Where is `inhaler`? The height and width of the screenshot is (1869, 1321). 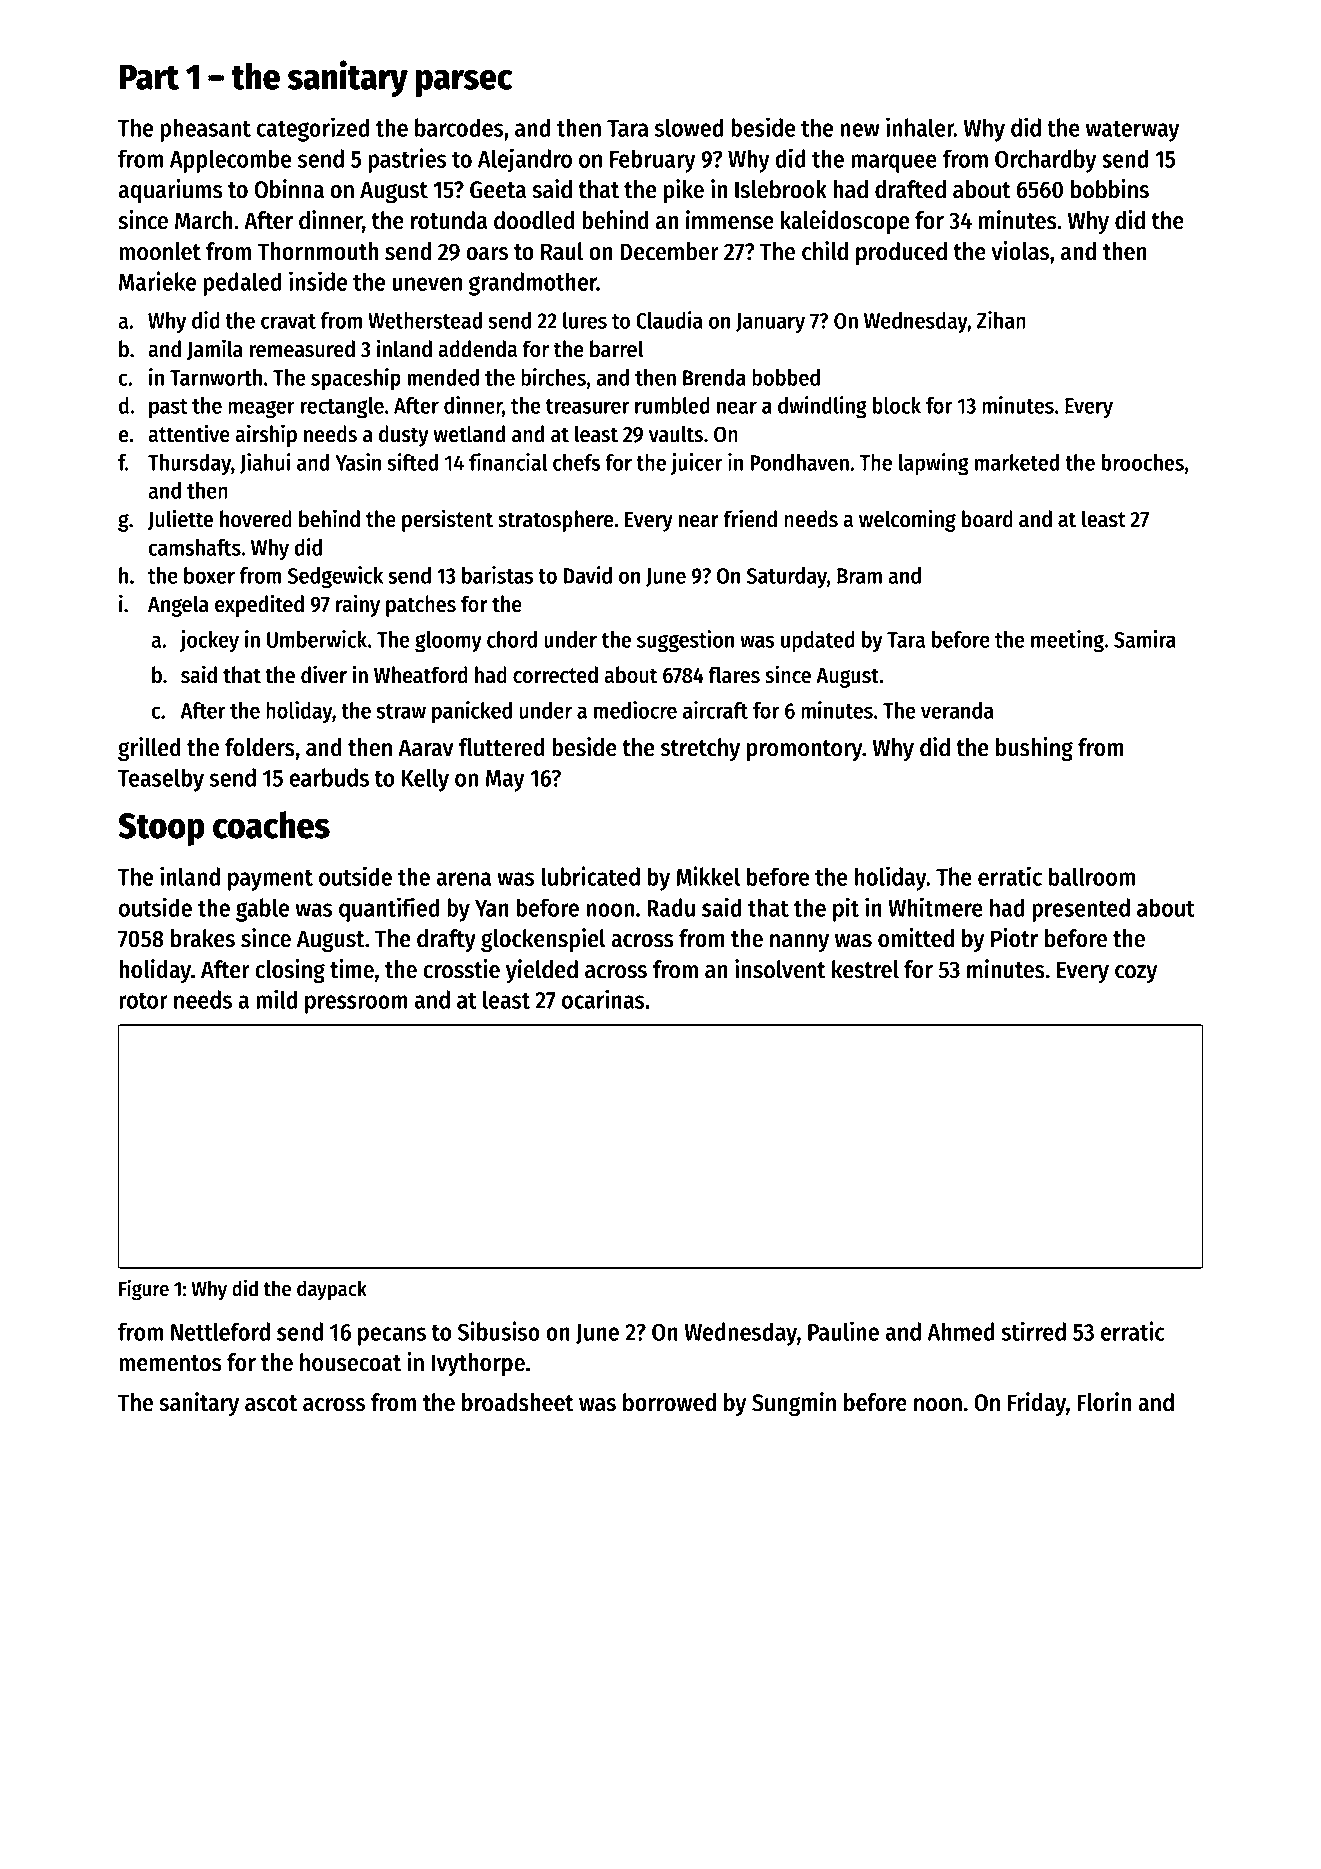
inhaler is located at coordinates (920, 127).
